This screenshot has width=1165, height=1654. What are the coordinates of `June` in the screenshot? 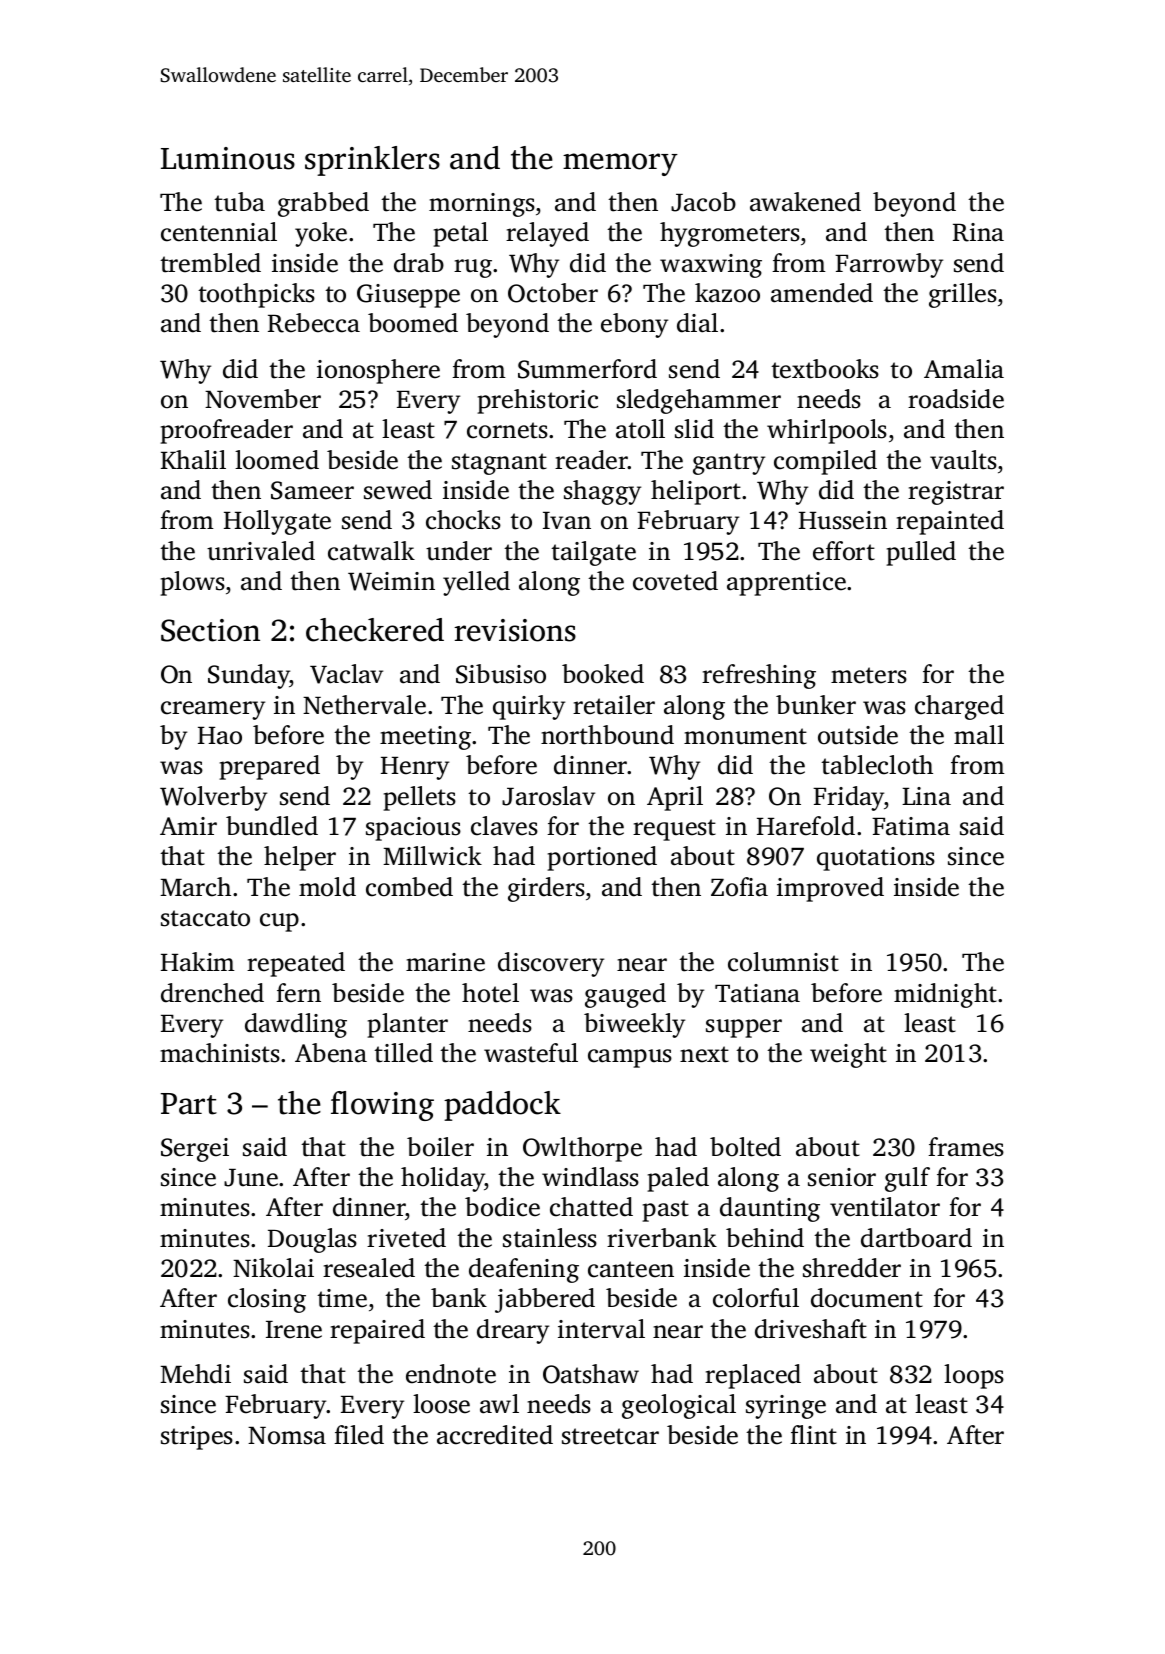 It's located at (251, 1178).
